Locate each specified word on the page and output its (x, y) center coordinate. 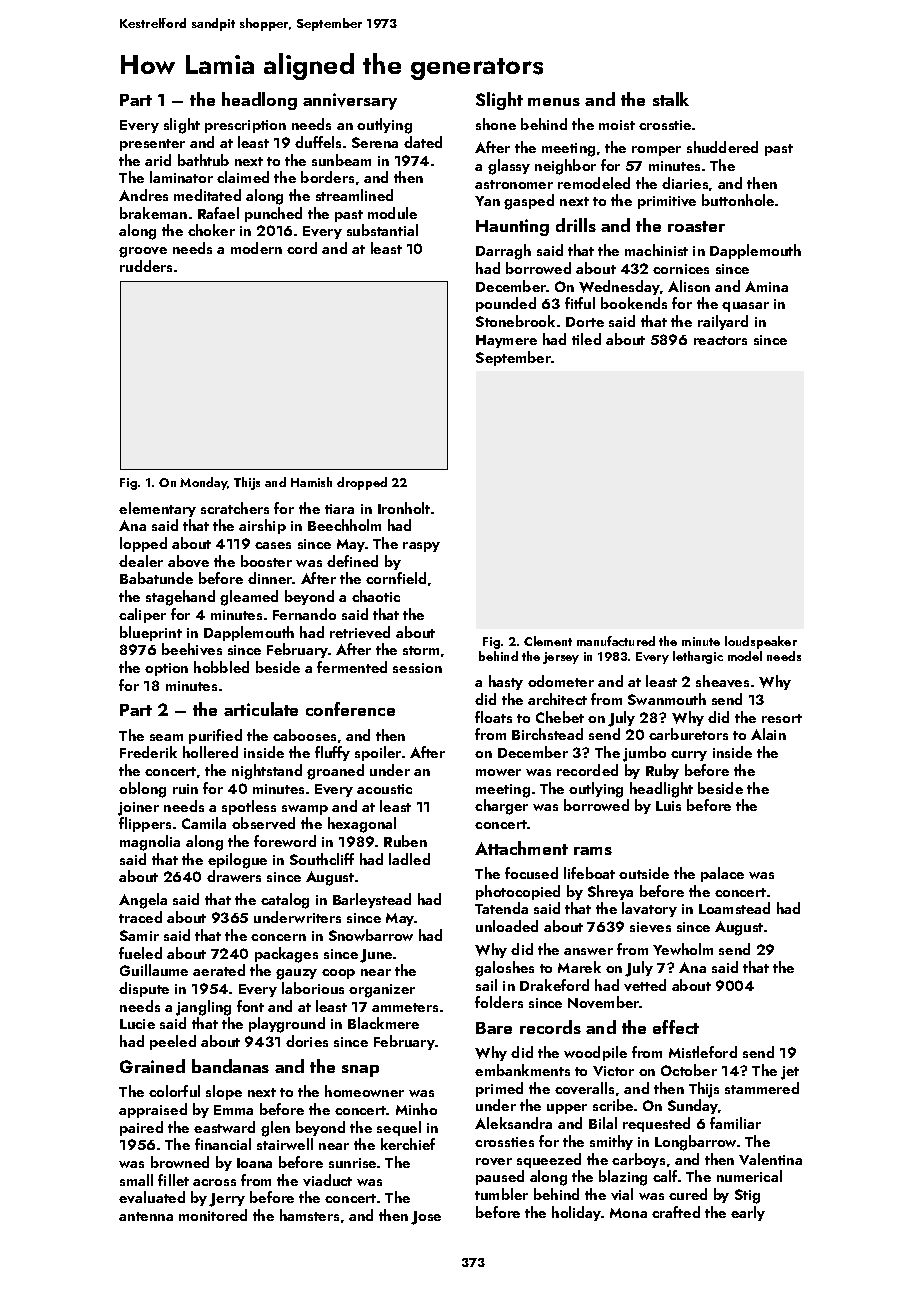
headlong (259, 101)
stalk (671, 99)
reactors (720, 340)
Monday (204, 483)
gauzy (296, 974)
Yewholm (683, 949)
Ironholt (404, 508)
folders (499, 1002)
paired (141, 1128)
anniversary (350, 101)
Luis (668, 806)
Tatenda (501, 908)
